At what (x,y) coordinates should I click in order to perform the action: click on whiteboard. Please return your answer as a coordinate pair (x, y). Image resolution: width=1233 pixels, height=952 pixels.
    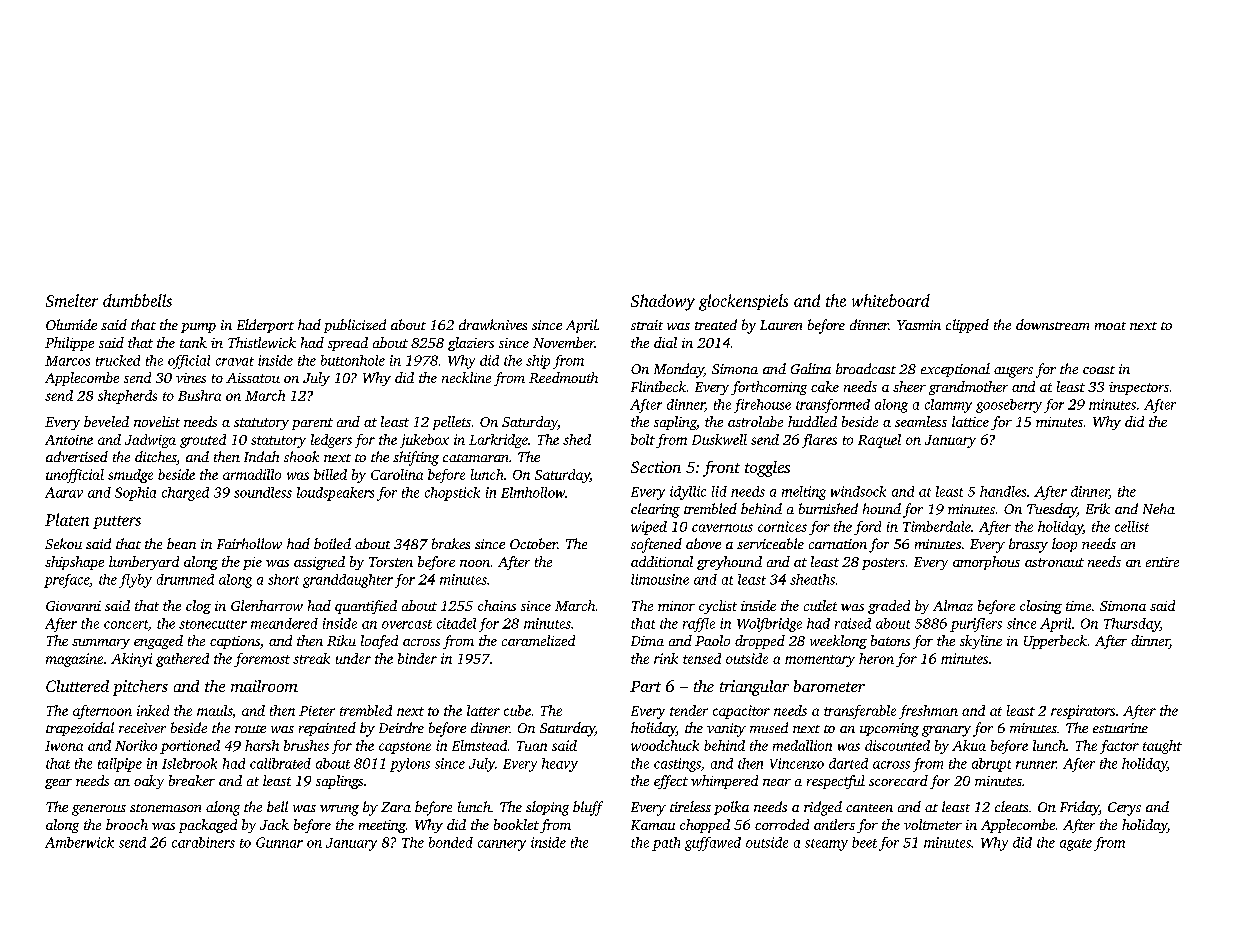
    Looking at the image, I should click on (891, 300).
